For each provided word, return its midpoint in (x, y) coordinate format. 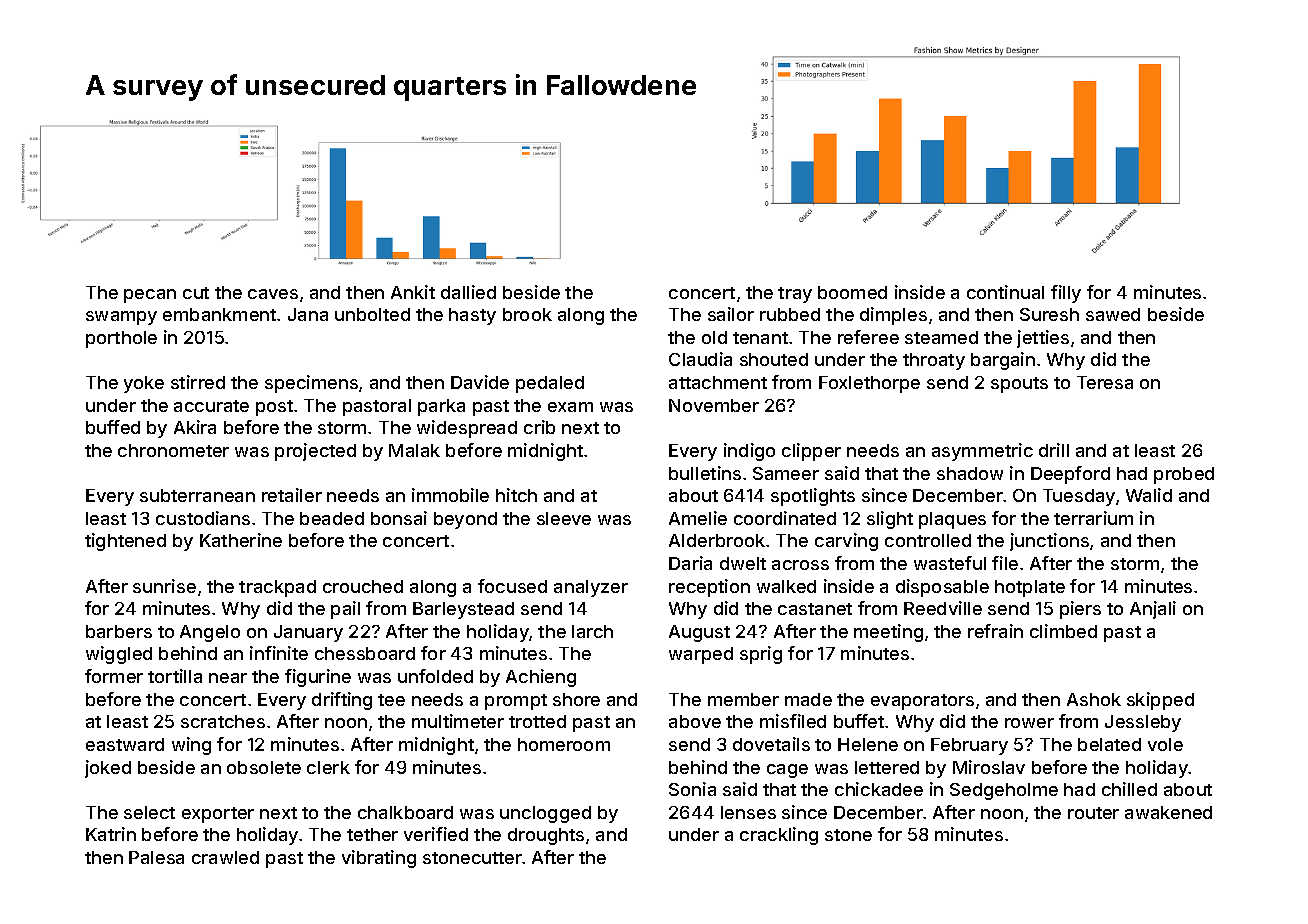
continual (1005, 292)
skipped (1160, 701)
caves (273, 294)
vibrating (379, 859)
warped (701, 655)
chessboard (365, 653)
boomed (852, 292)
